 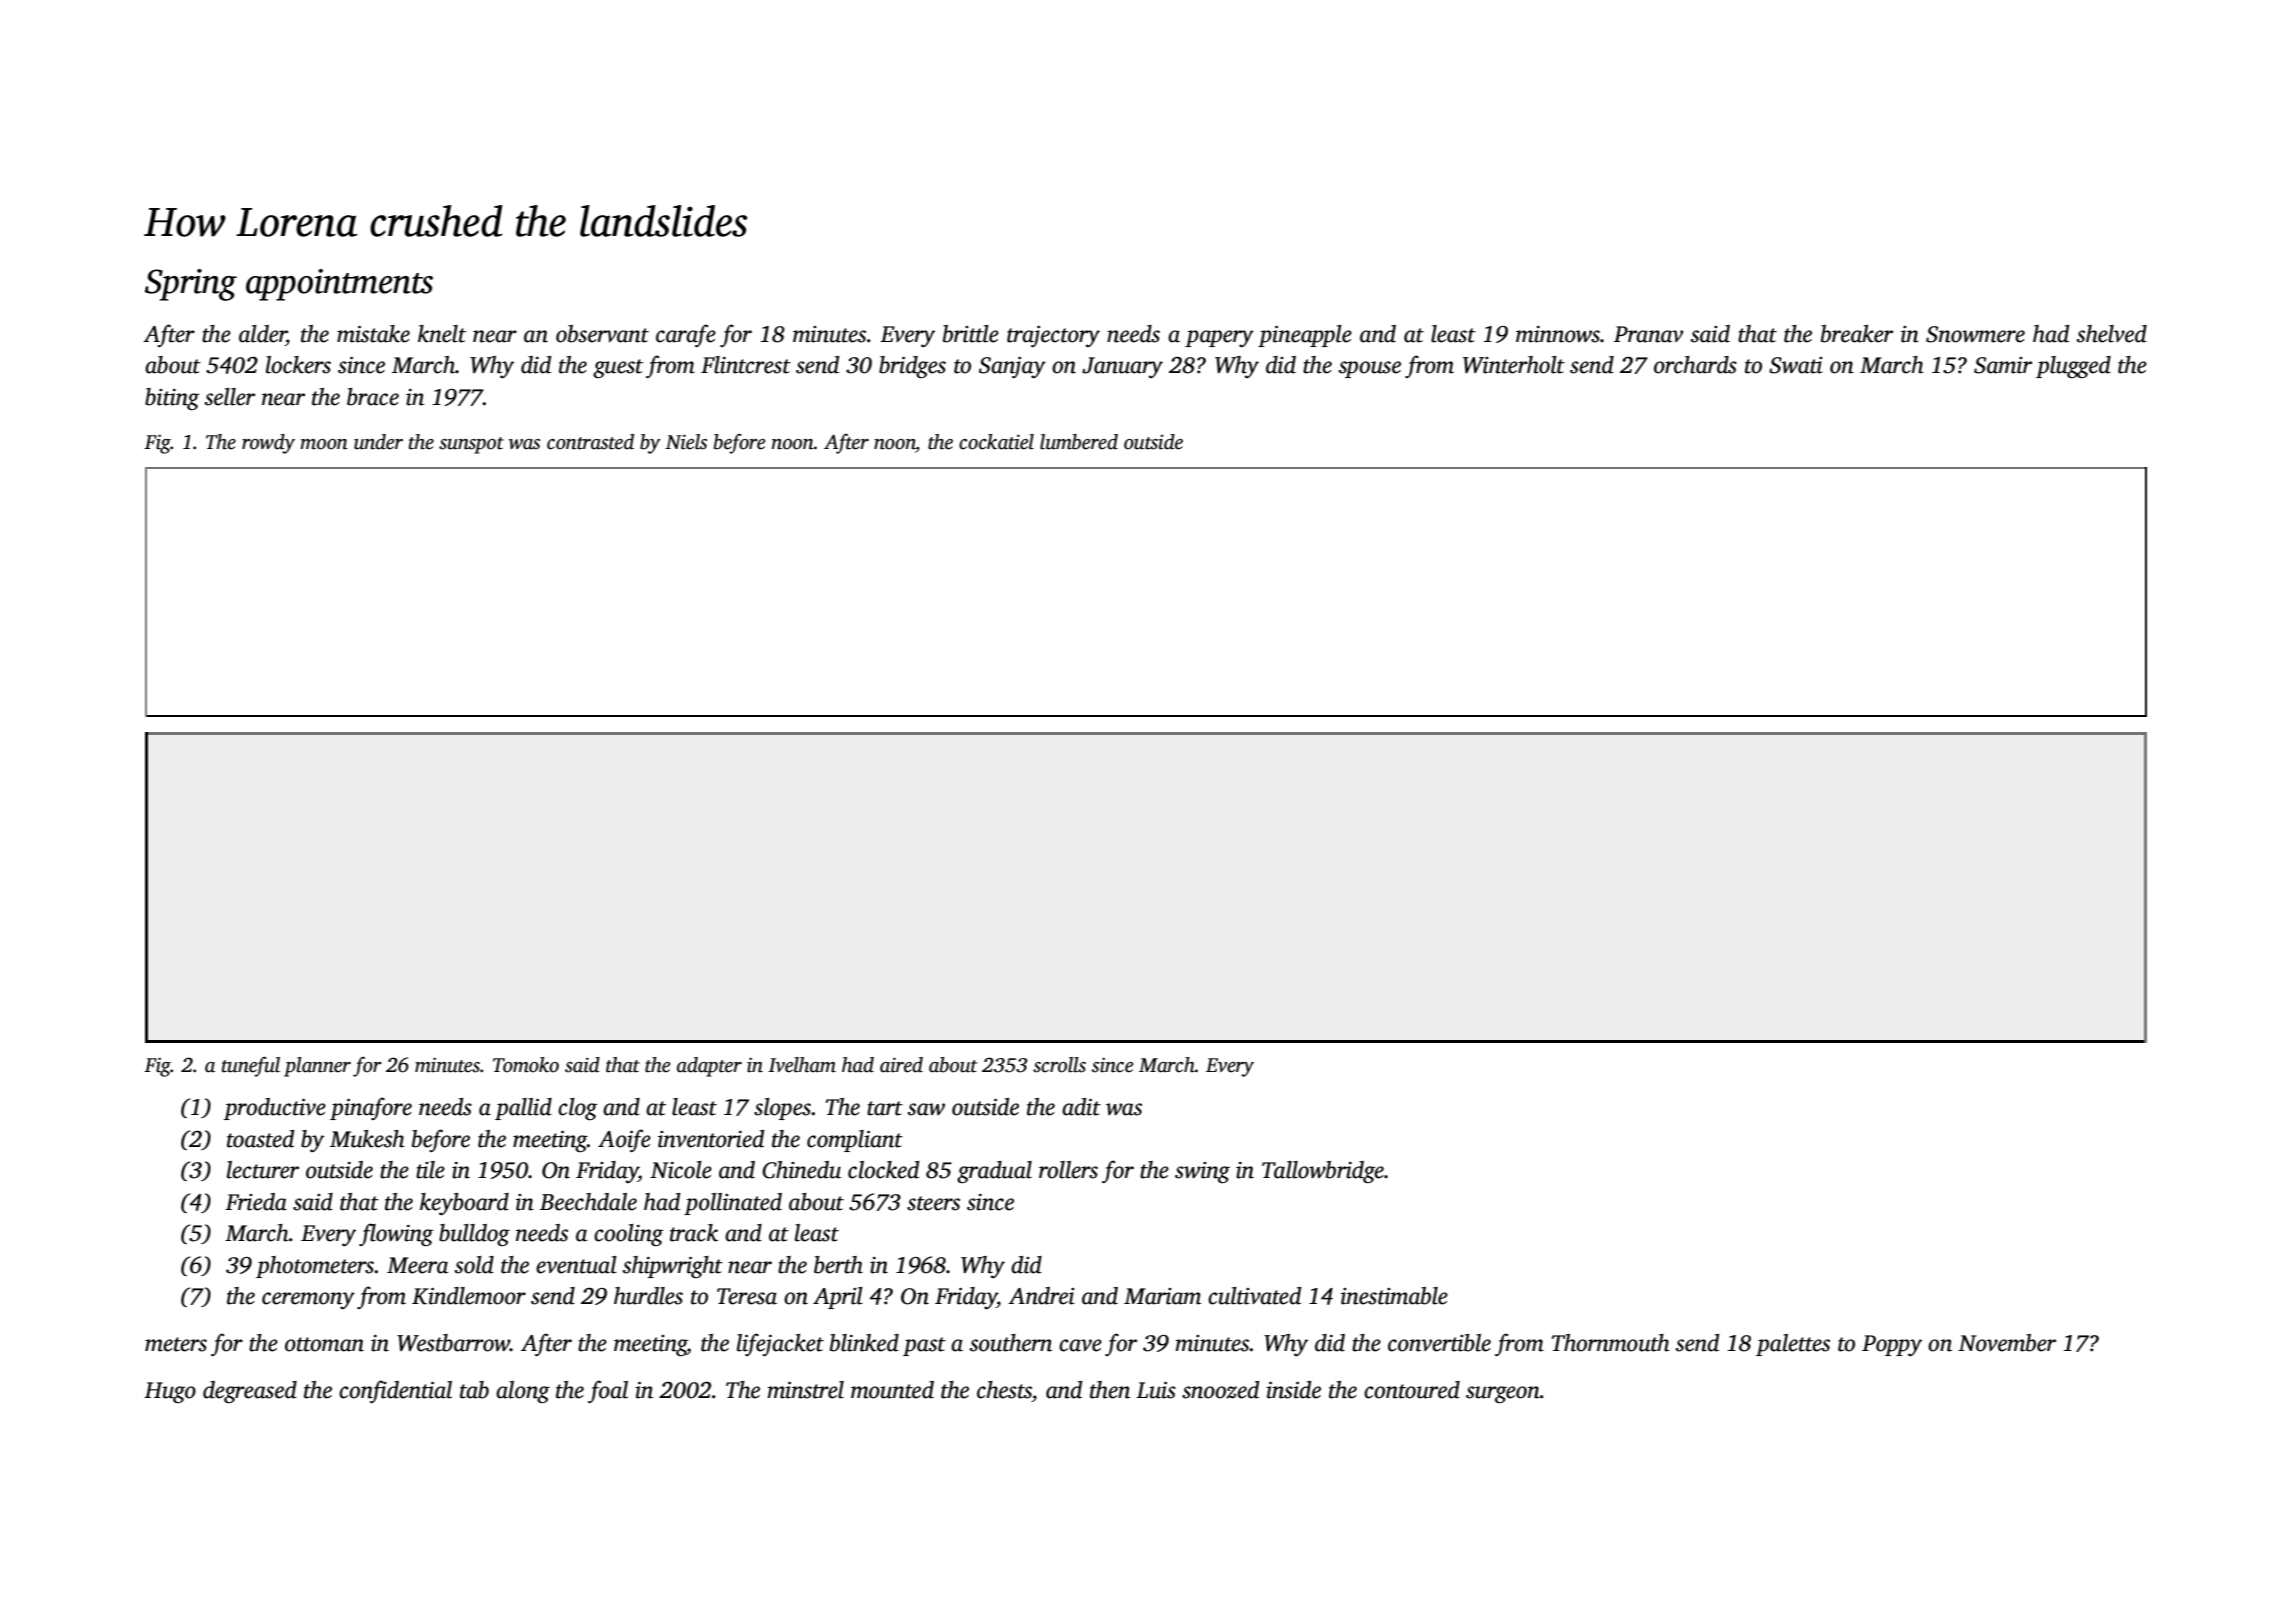 What do you see at coordinates (317, 1067) in the page?
I see `planner` at bounding box center [317, 1067].
